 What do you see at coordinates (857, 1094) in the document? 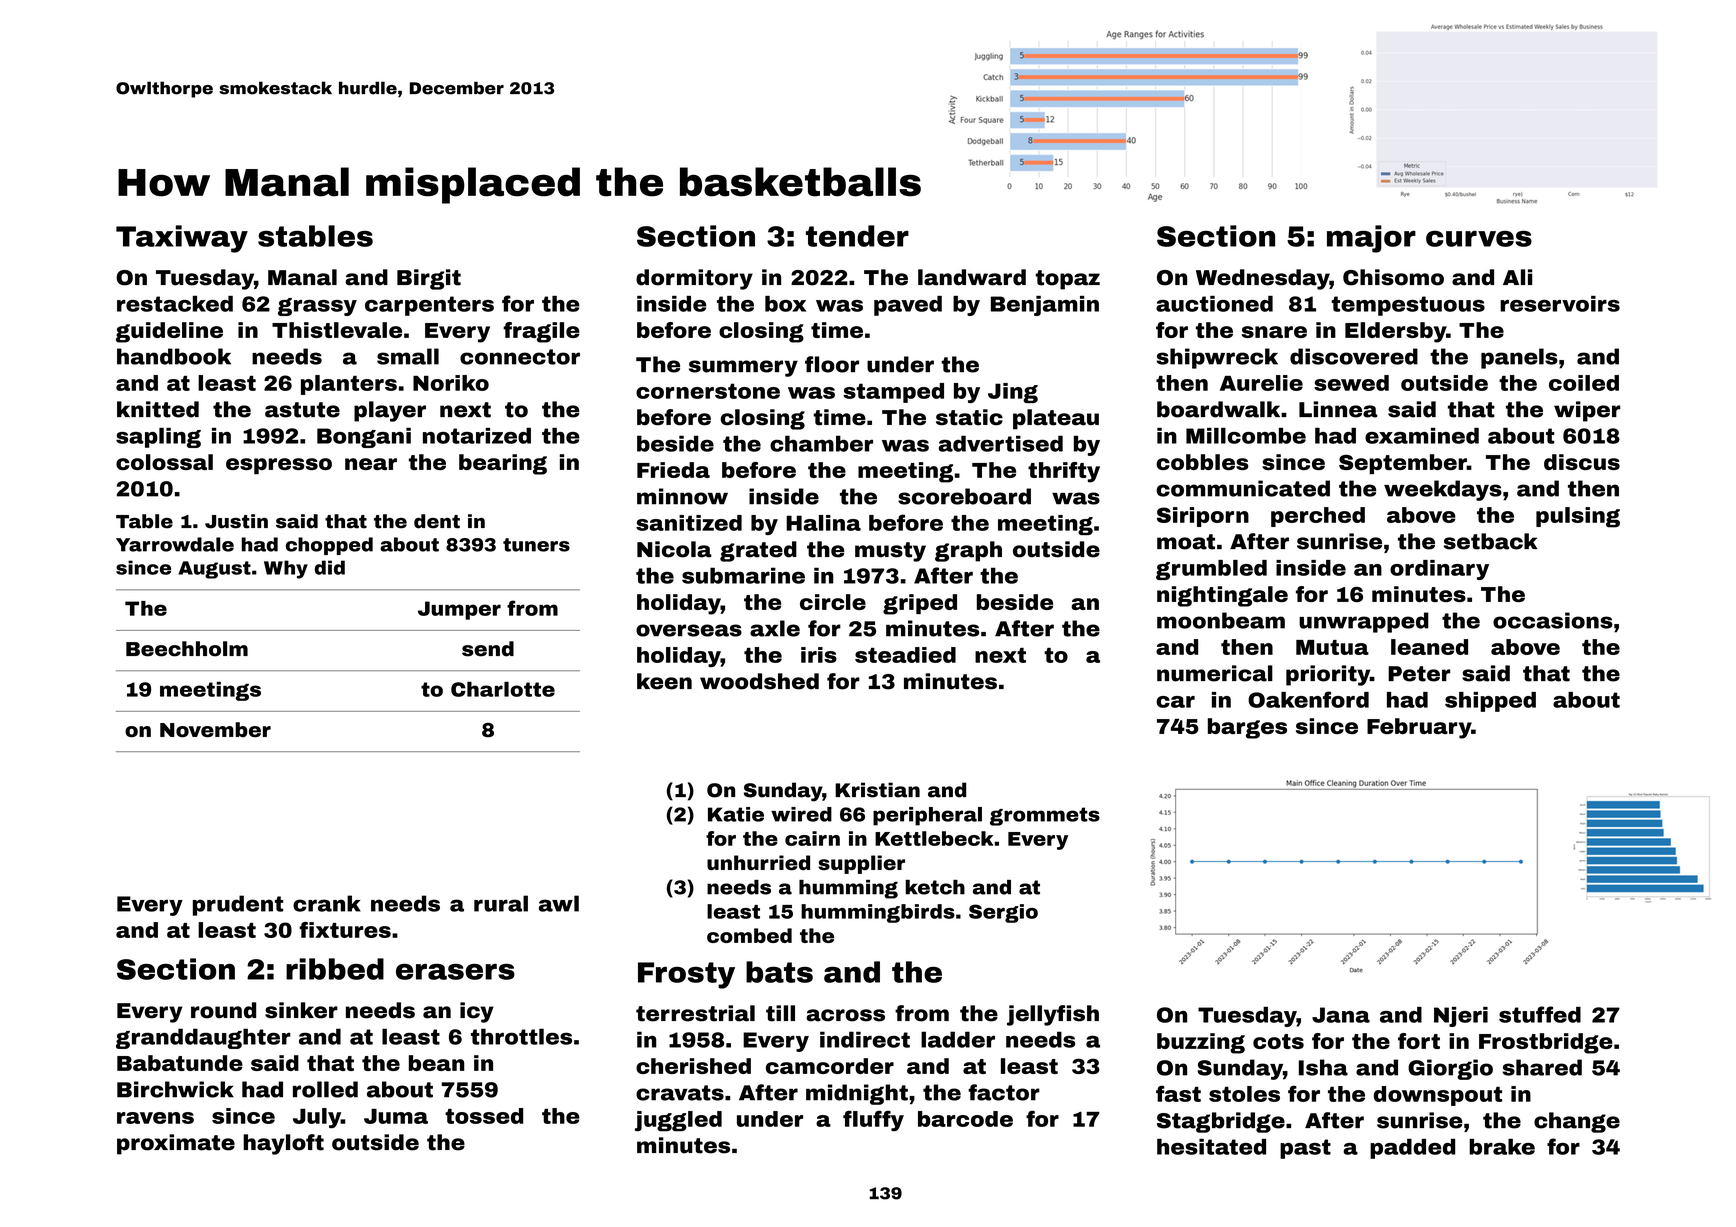
I see `midnight` at bounding box center [857, 1094].
